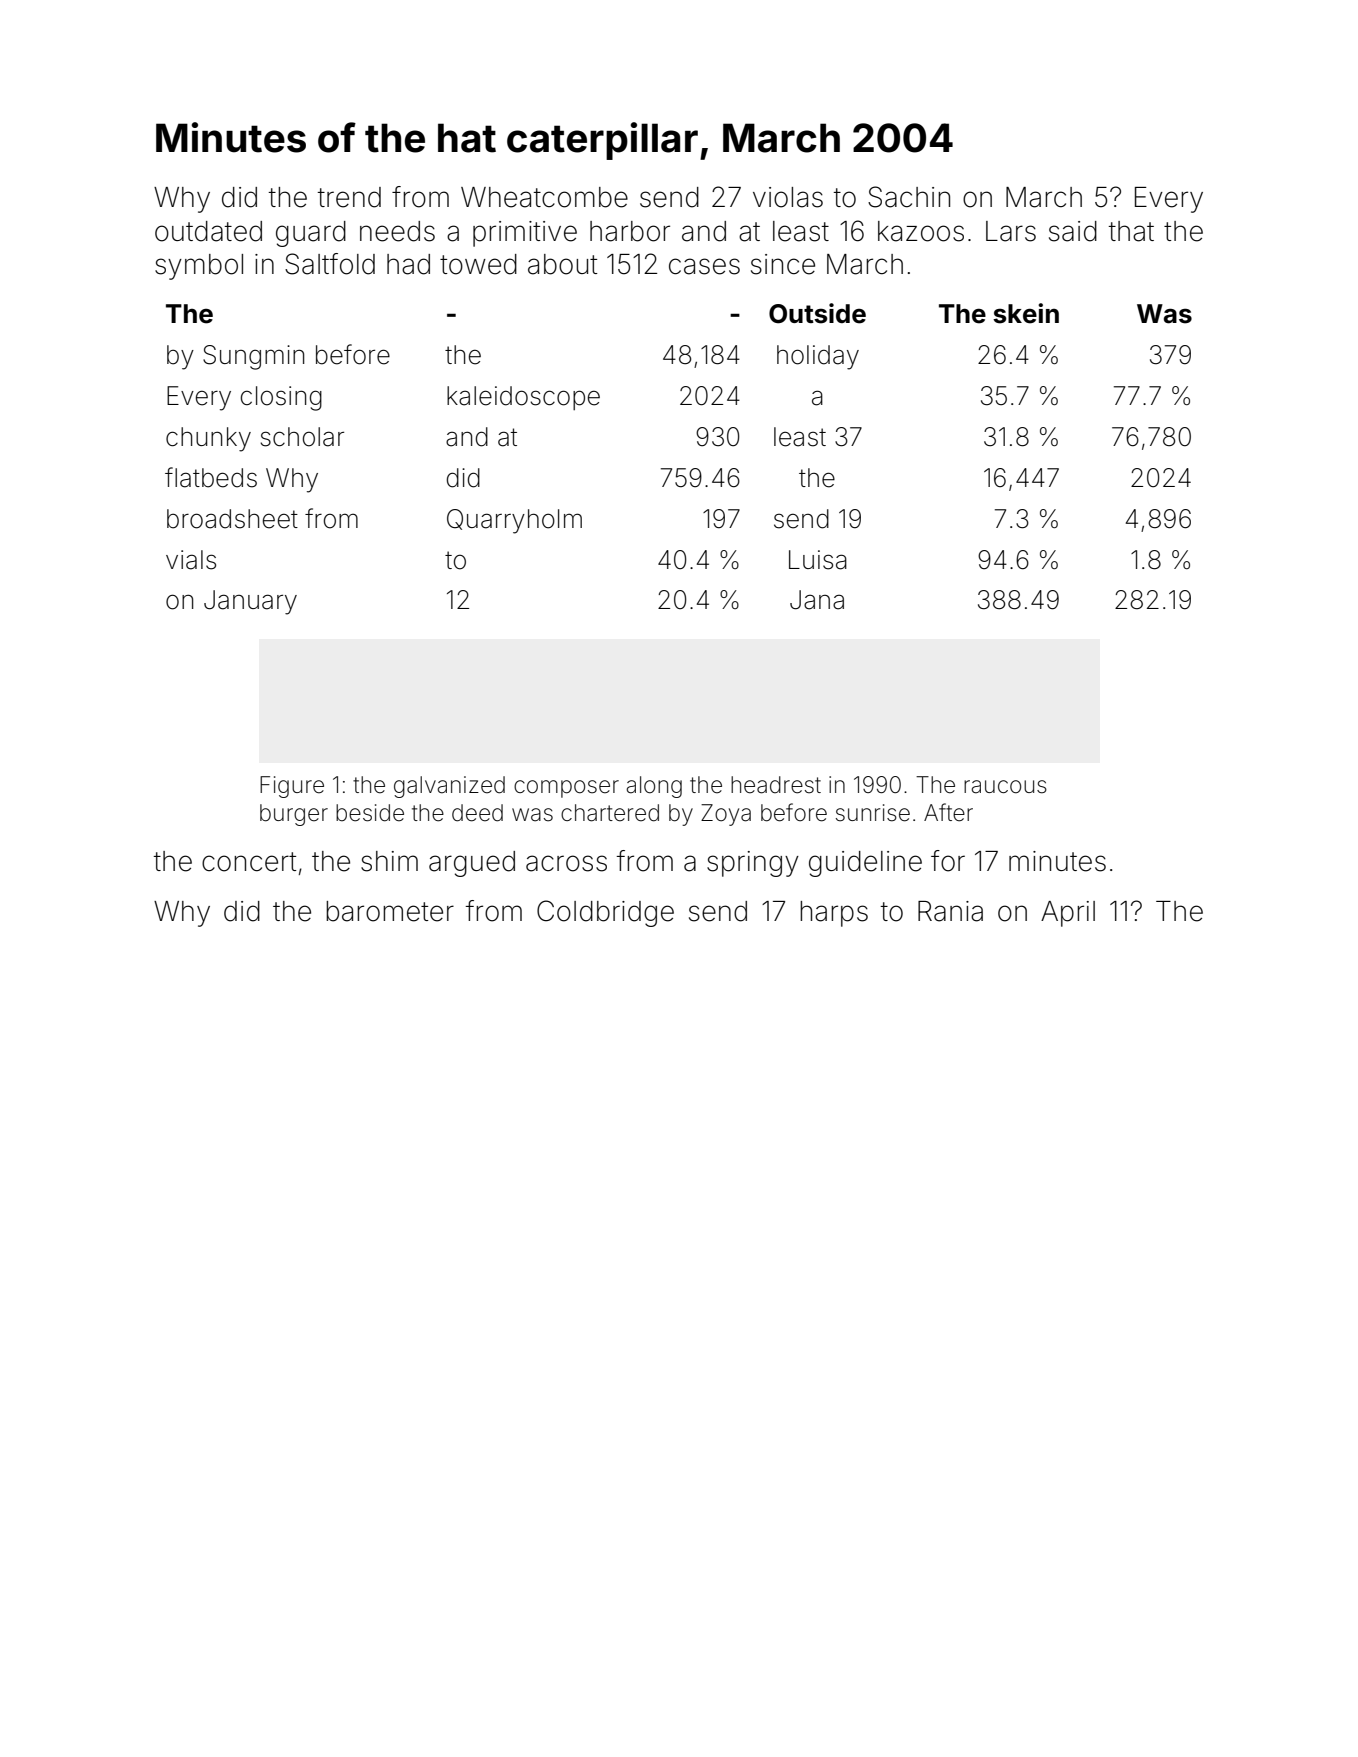 Image resolution: width=1358 pixels, height=1757 pixels. Describe the element at coordinates (562, 264) in the image. I see `about` at that location.
